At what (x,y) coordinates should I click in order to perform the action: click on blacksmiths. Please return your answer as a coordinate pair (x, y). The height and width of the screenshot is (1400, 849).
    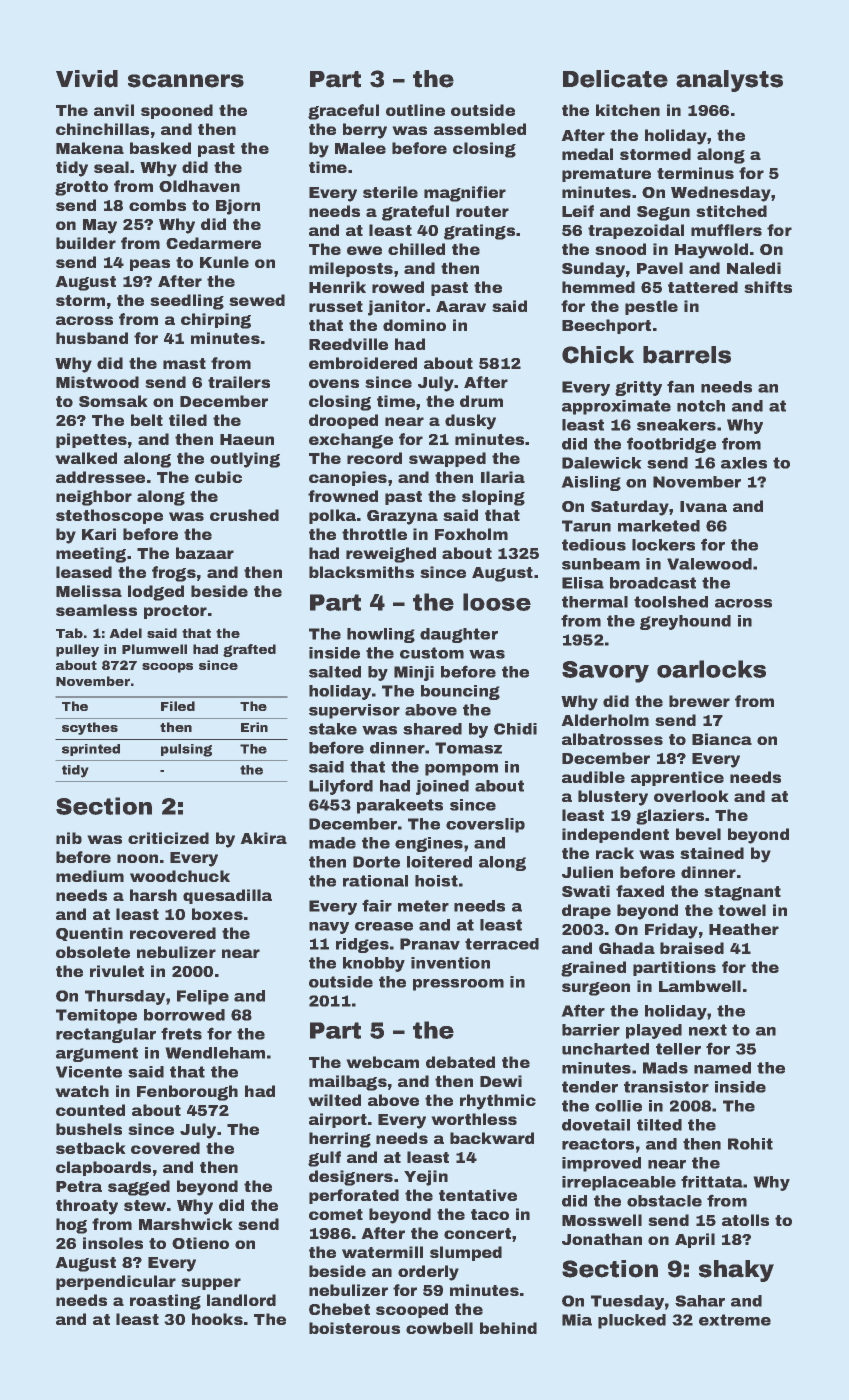
    Looking at the image, I should click on (361, 572).
